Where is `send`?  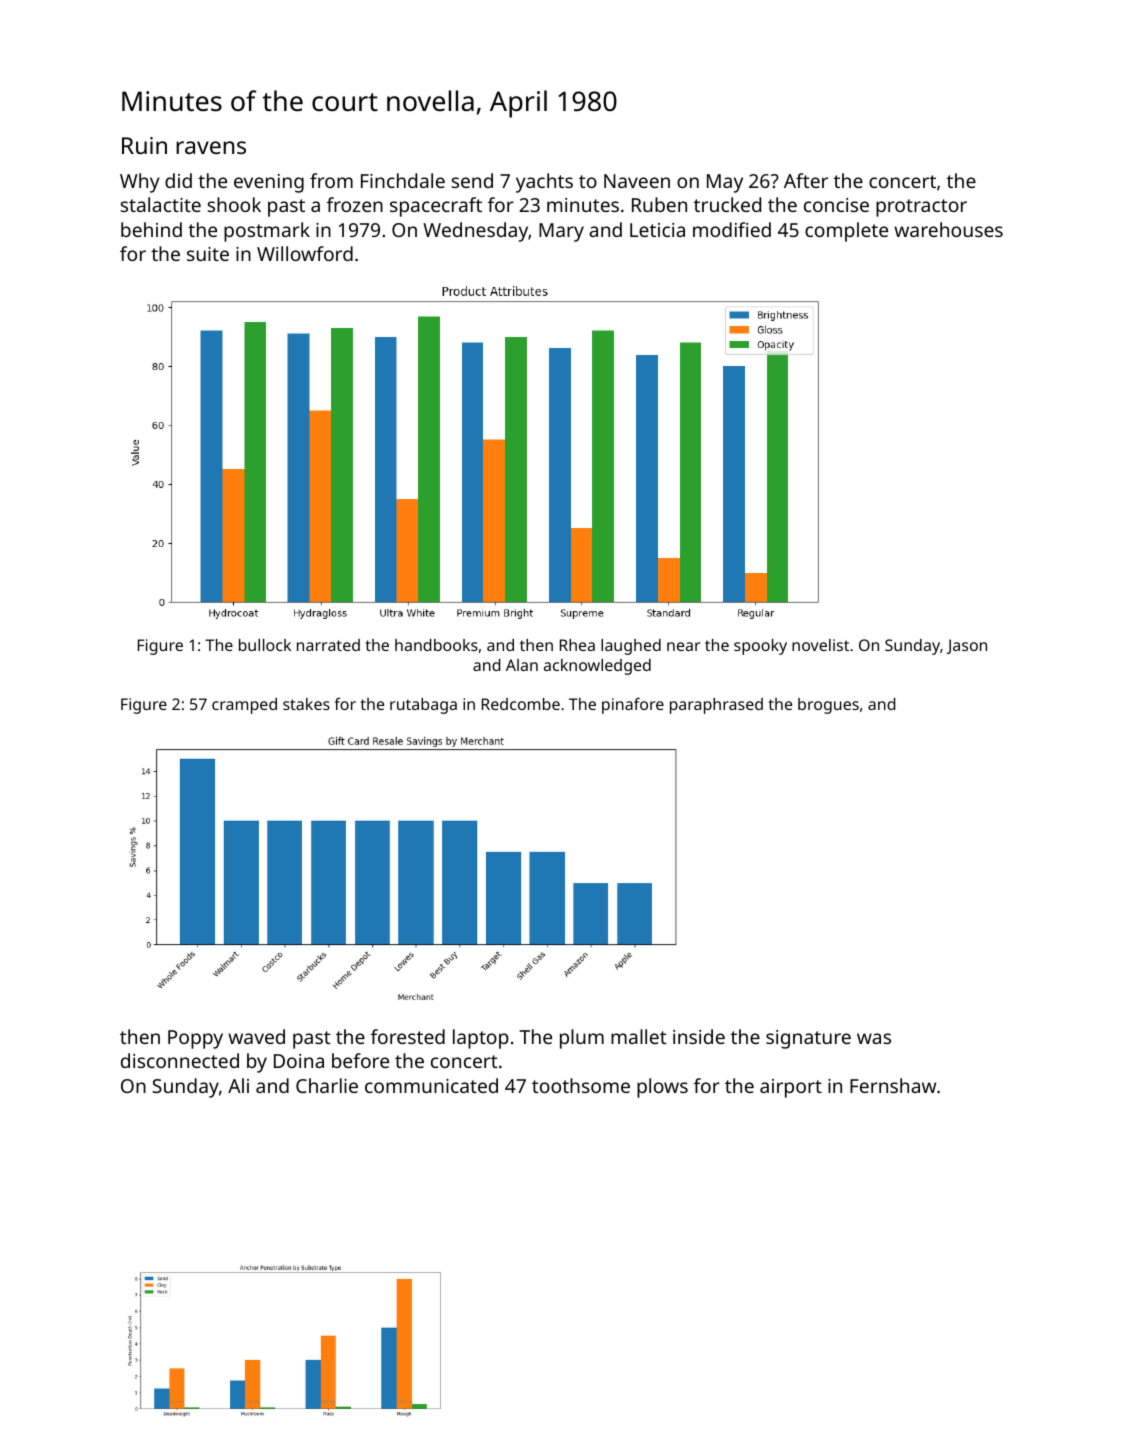 send is located at coordinates (472, 180).
